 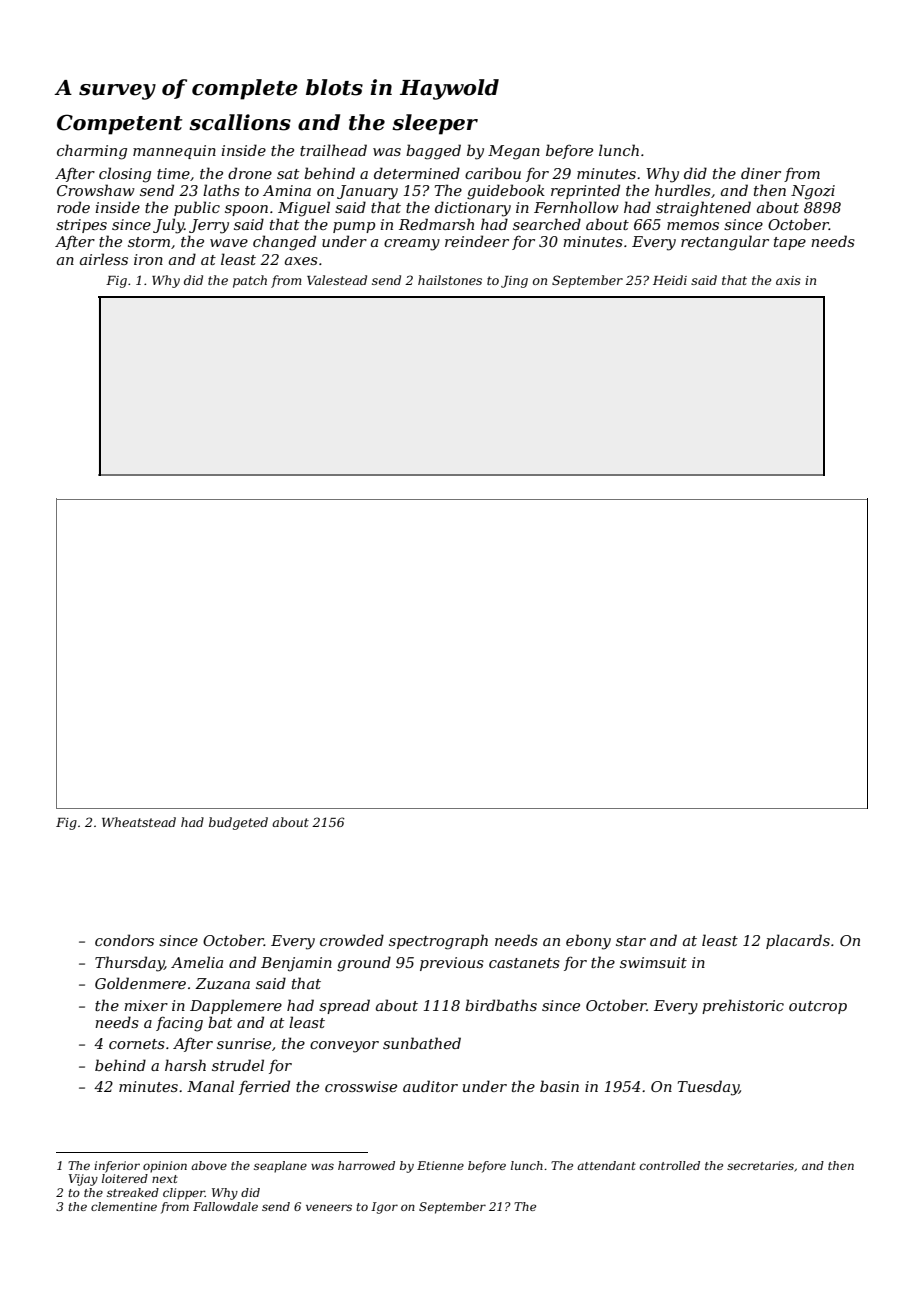 I want to click on Heidi, so click(x=670, y=280).
